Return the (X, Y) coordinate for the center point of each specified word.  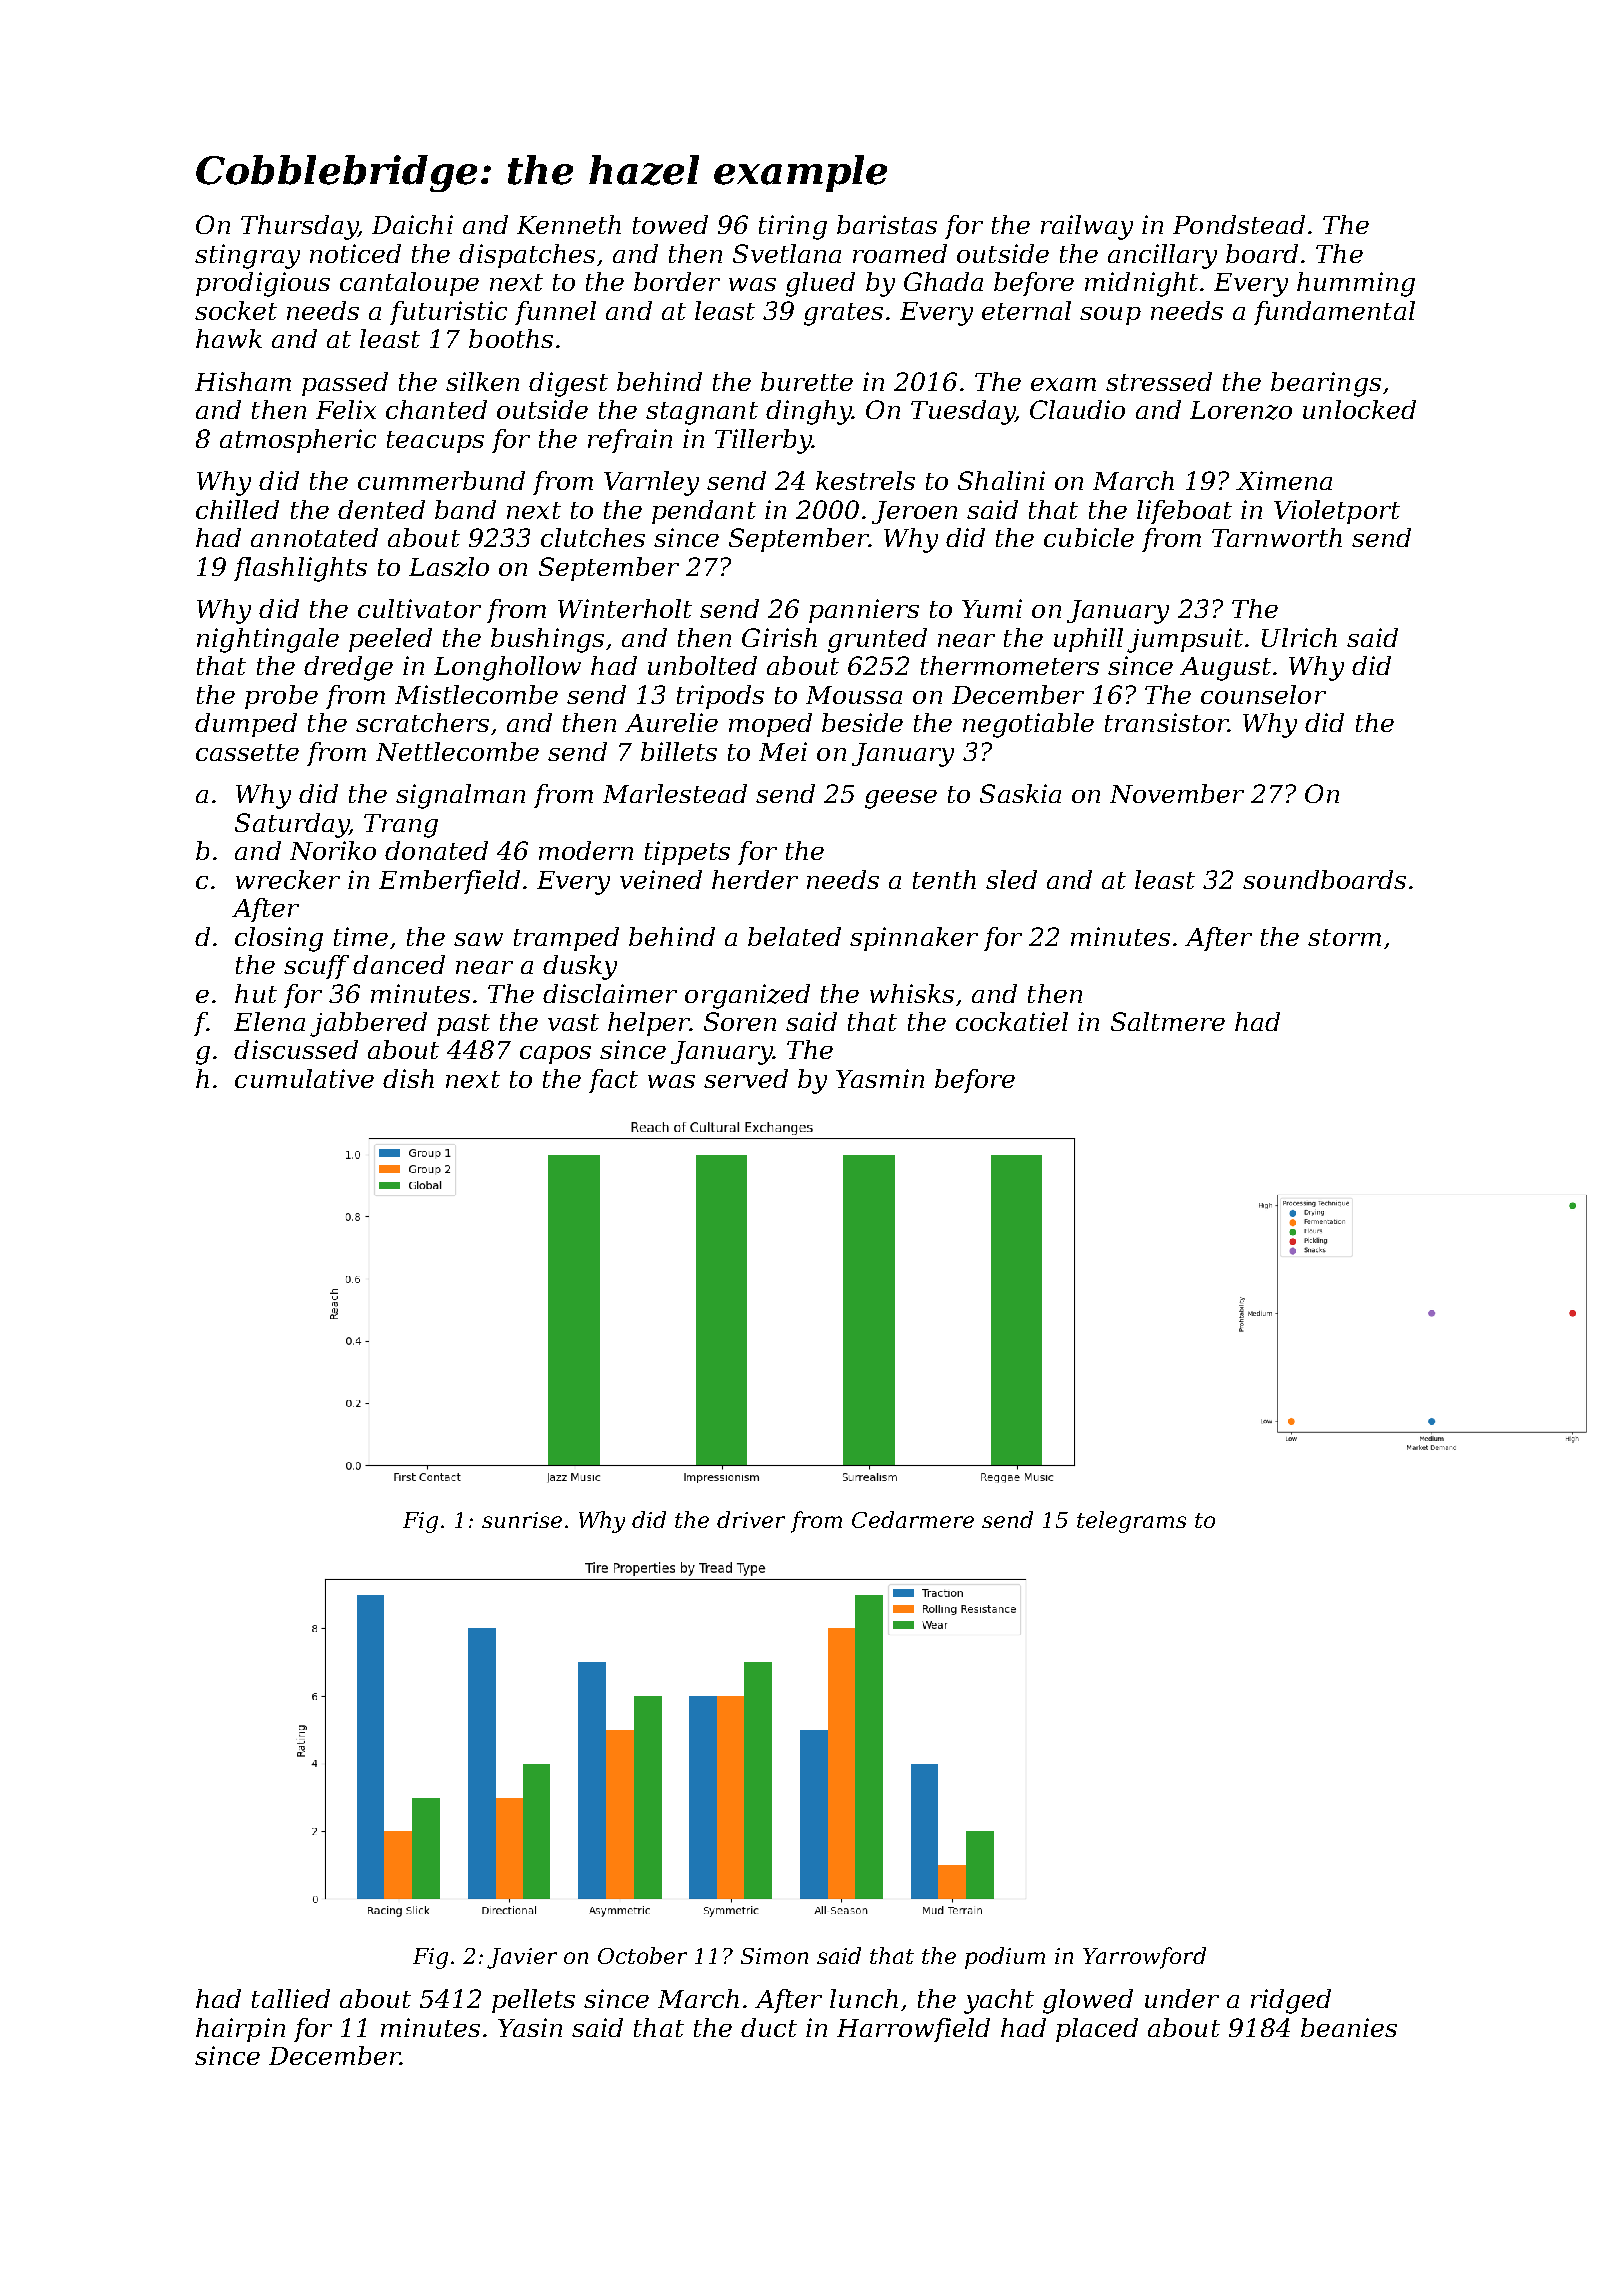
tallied (291, 1998)
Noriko (333, 850)
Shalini (1001, 480)
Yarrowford (1144, 1958)
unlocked (1359, 409)
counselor (1263, 694)
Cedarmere (913, 1519)
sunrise (522, 1520)
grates (843, 314)
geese (901, 799)
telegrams (1131, 1522)
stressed (1159, 381)
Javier (522, 1958)
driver (751, 1519)
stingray (247, 256)
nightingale (268, 640)
